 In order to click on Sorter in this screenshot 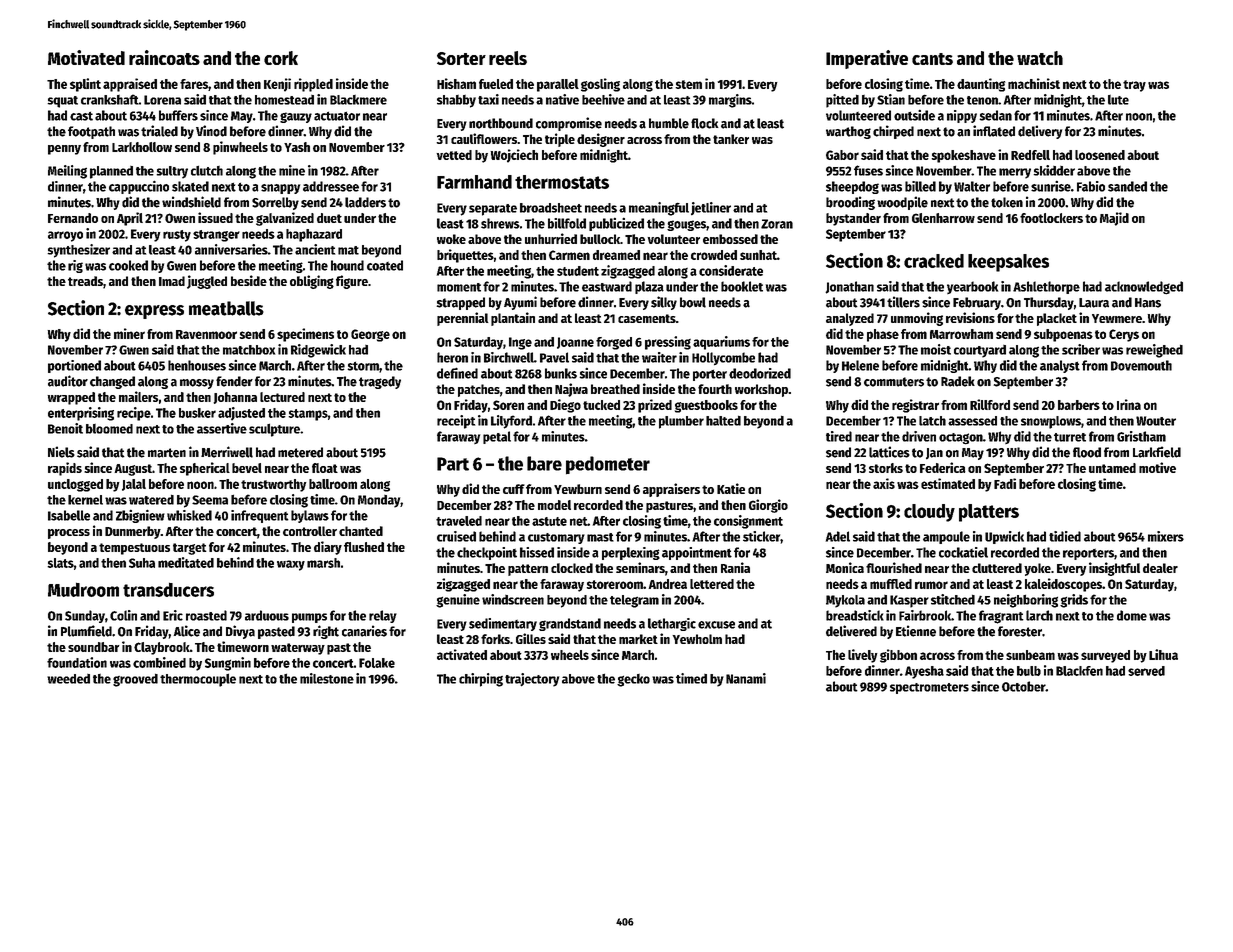, I will do `click(461, 58)`.
